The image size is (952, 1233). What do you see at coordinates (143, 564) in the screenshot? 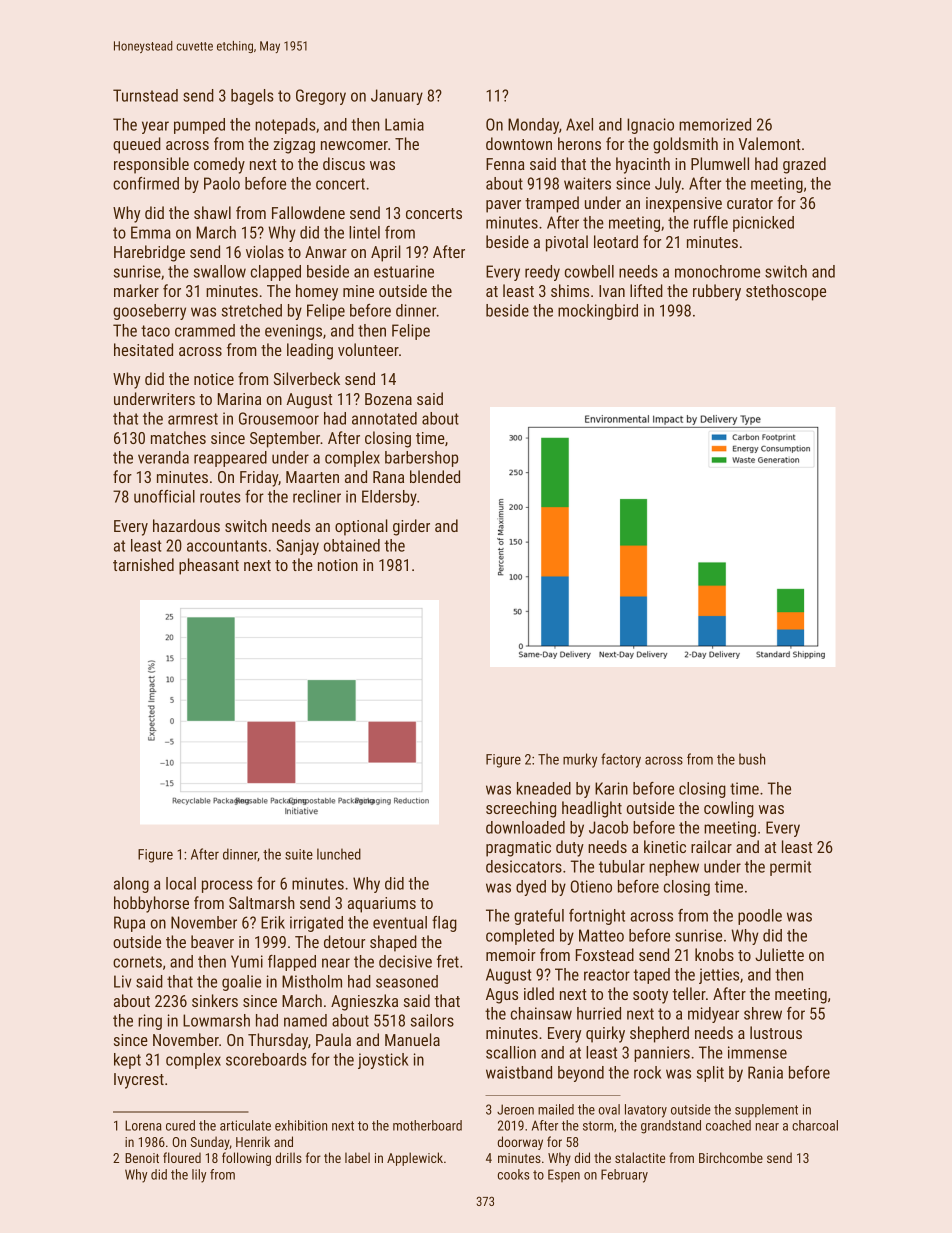
I see `tarnished` at bounding box center [143, 564].
